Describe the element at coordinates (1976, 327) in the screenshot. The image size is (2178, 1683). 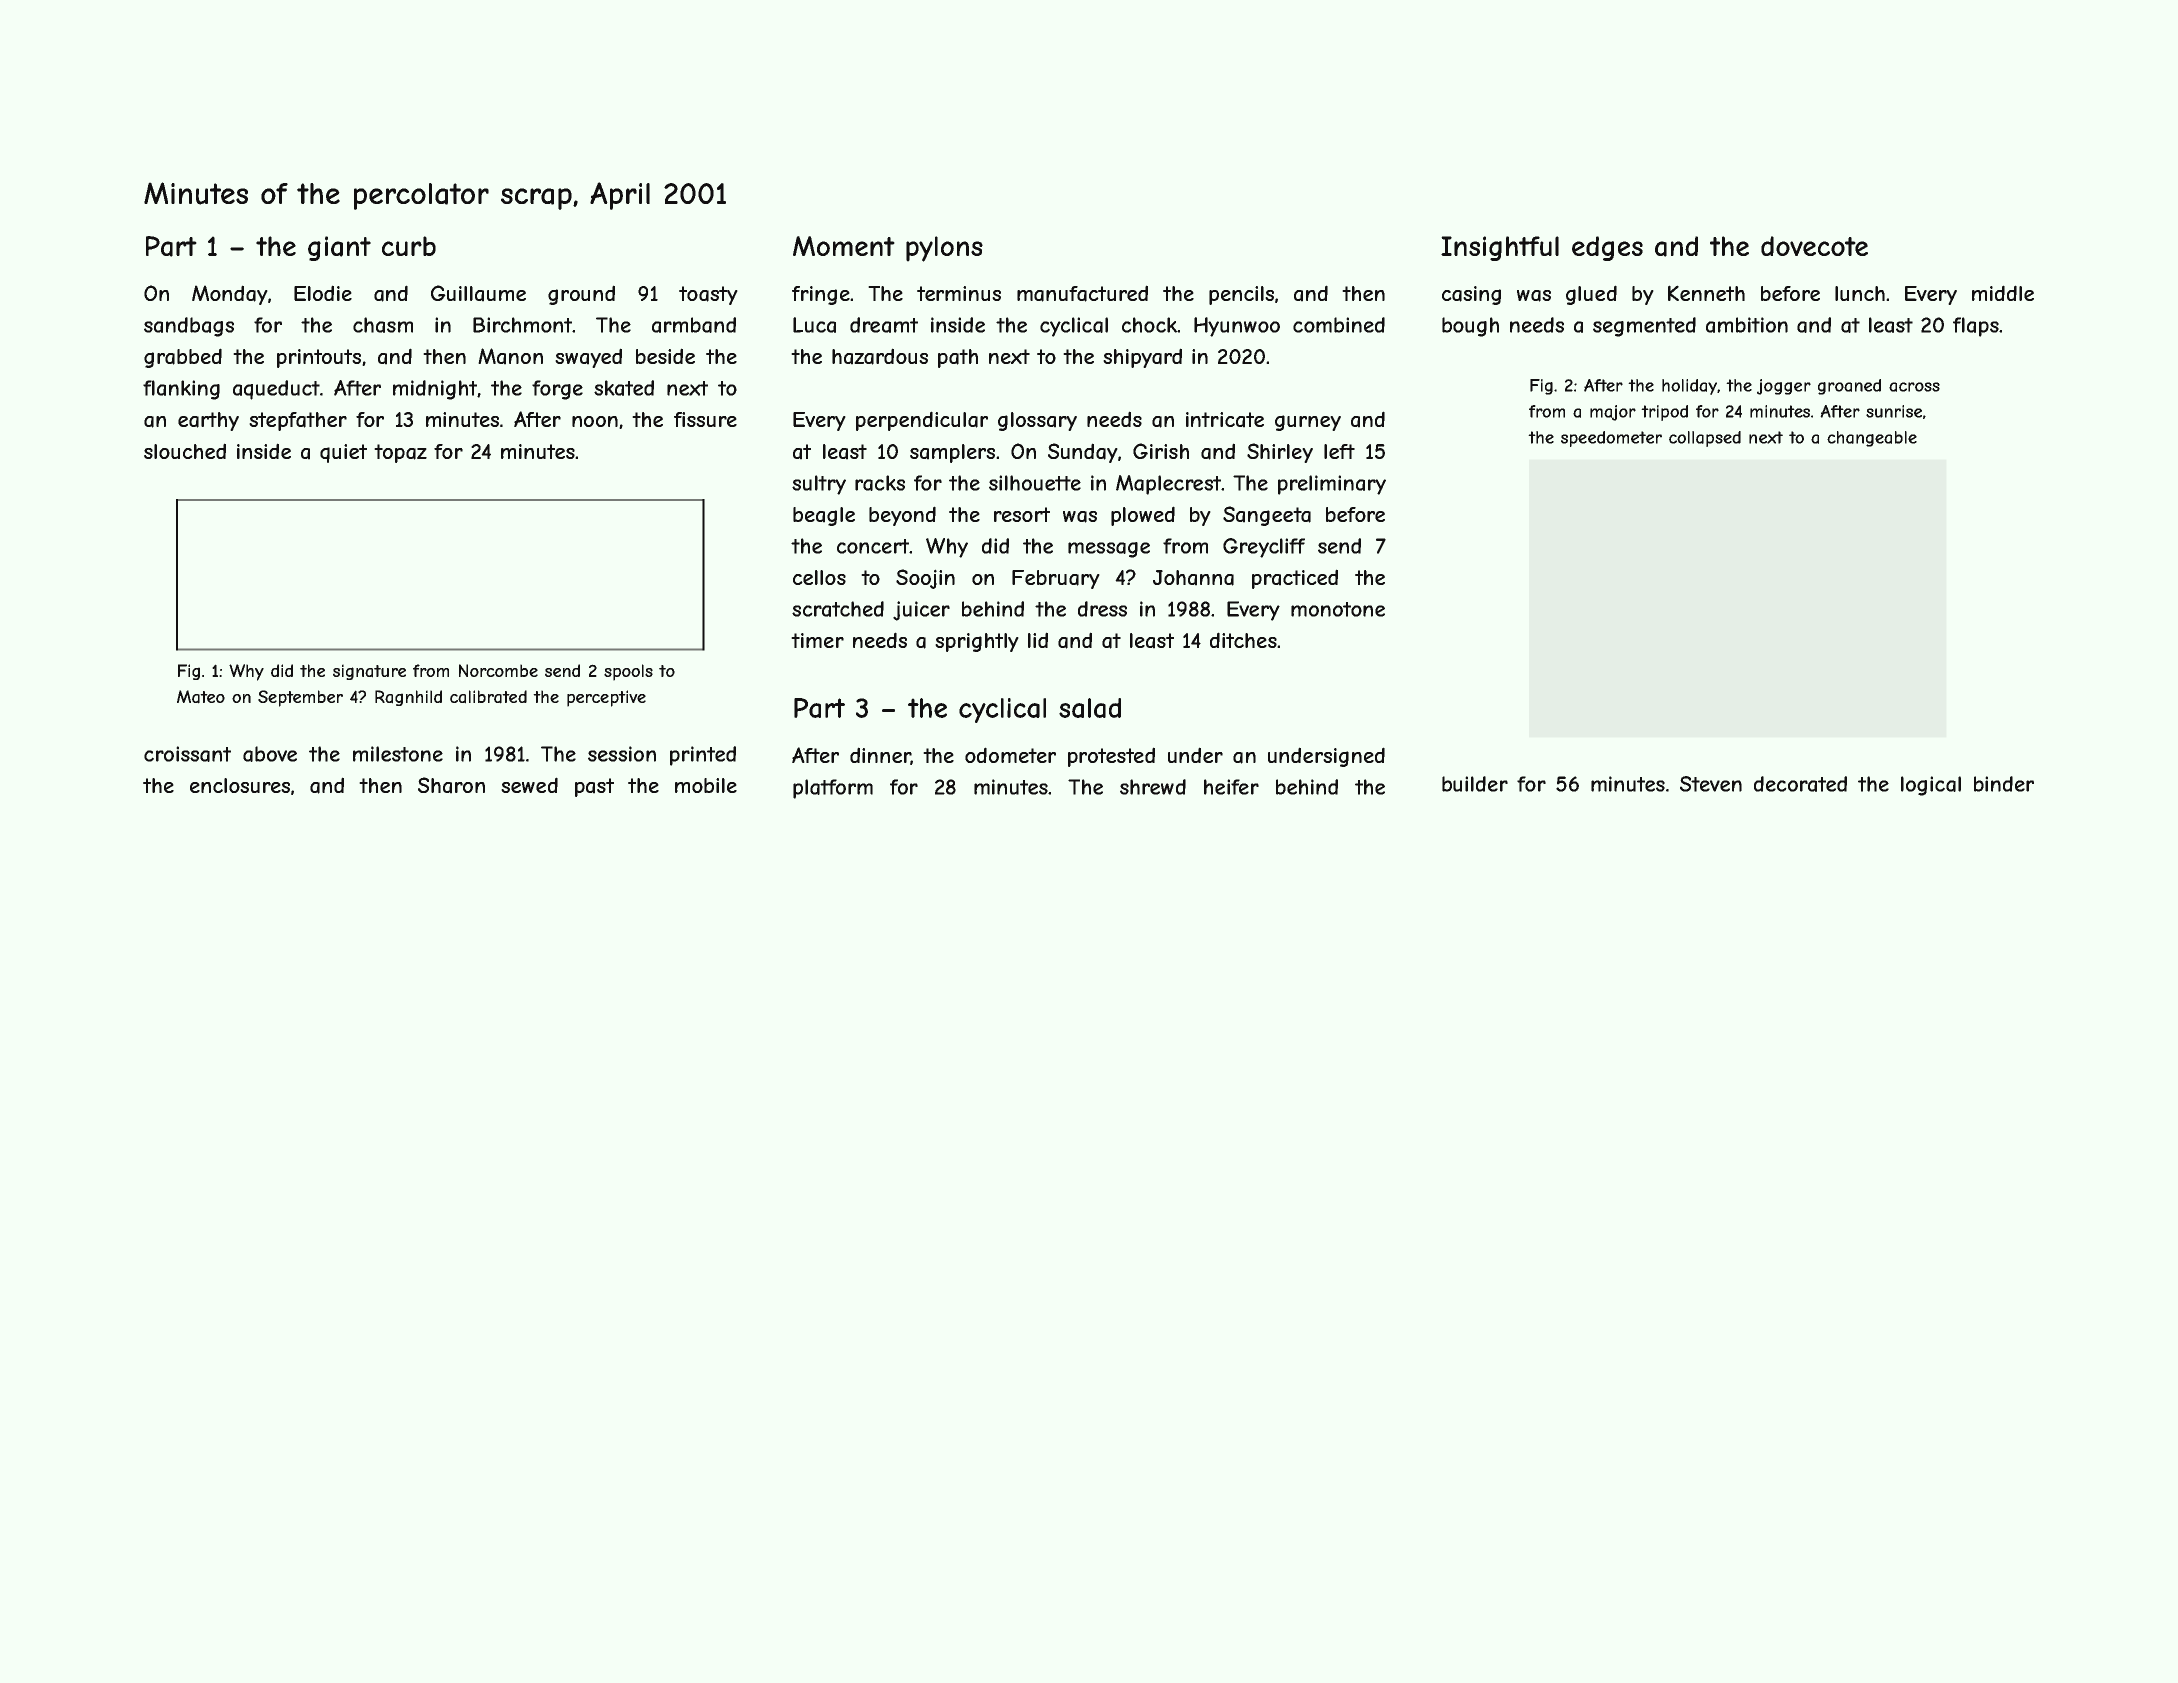
I see `flaps` at that location.
